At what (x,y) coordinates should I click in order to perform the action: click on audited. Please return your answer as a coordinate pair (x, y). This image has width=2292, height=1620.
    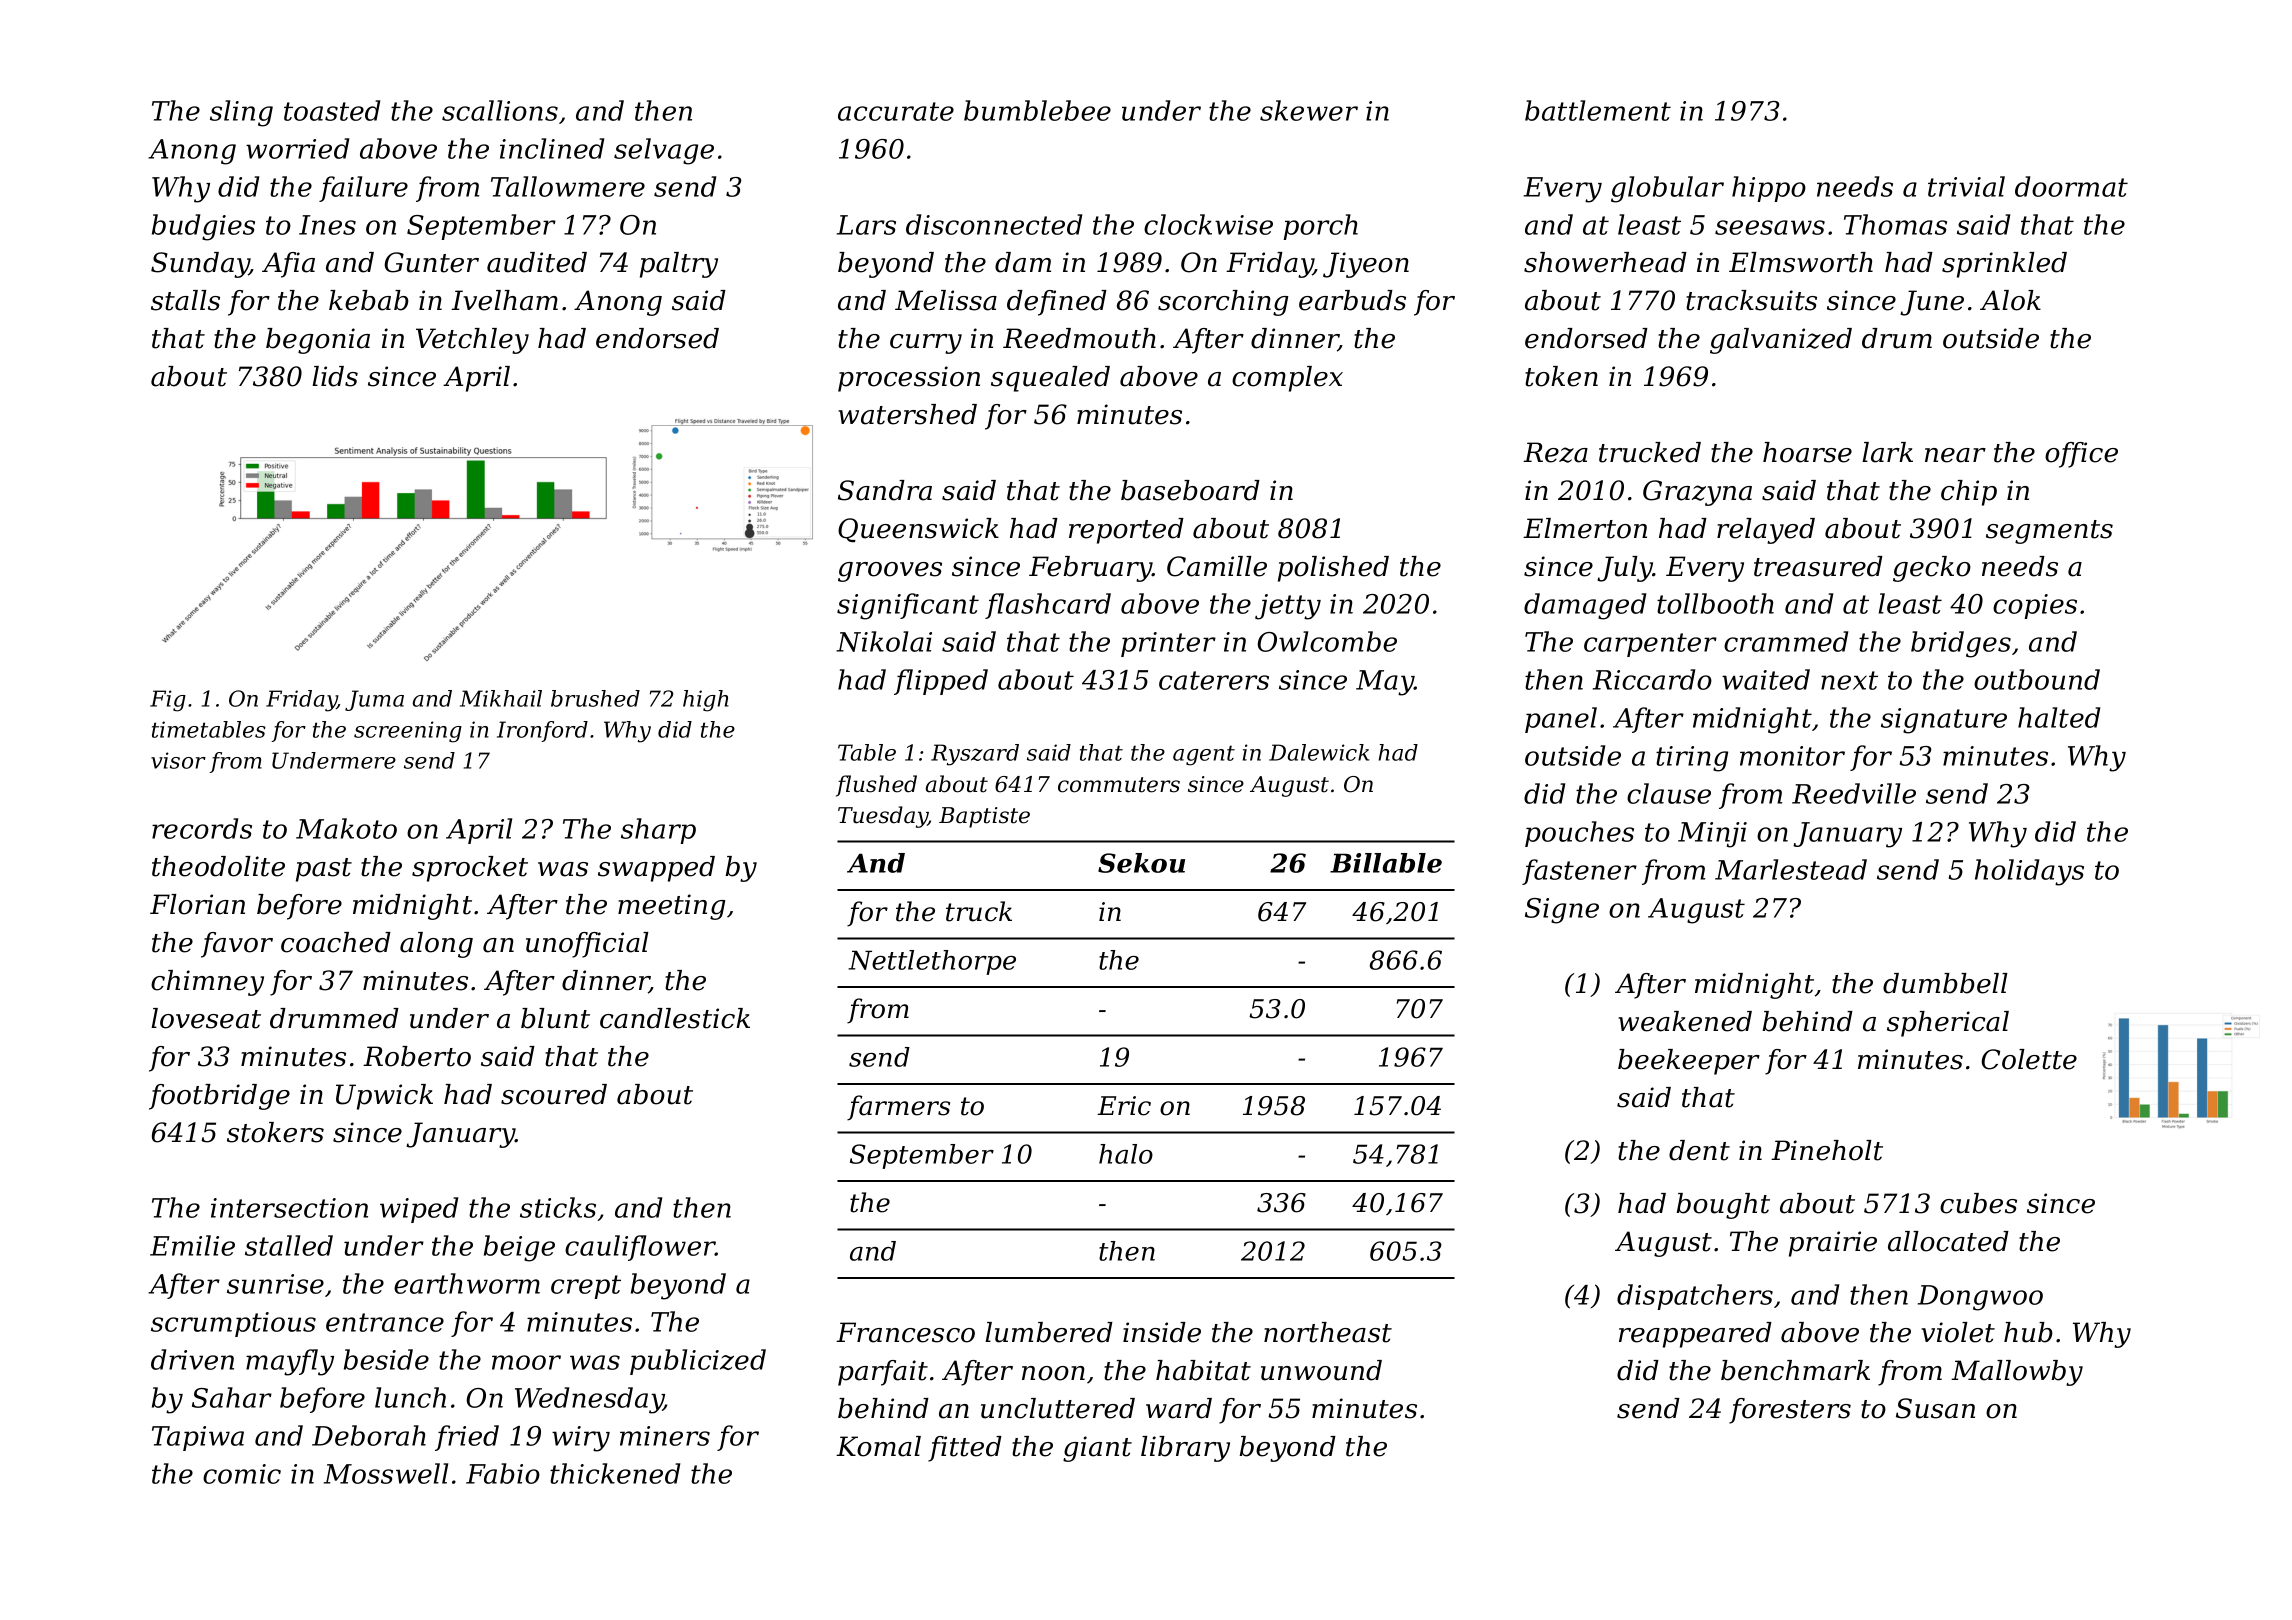
    Looking at the image, I should click on (537, 262).
